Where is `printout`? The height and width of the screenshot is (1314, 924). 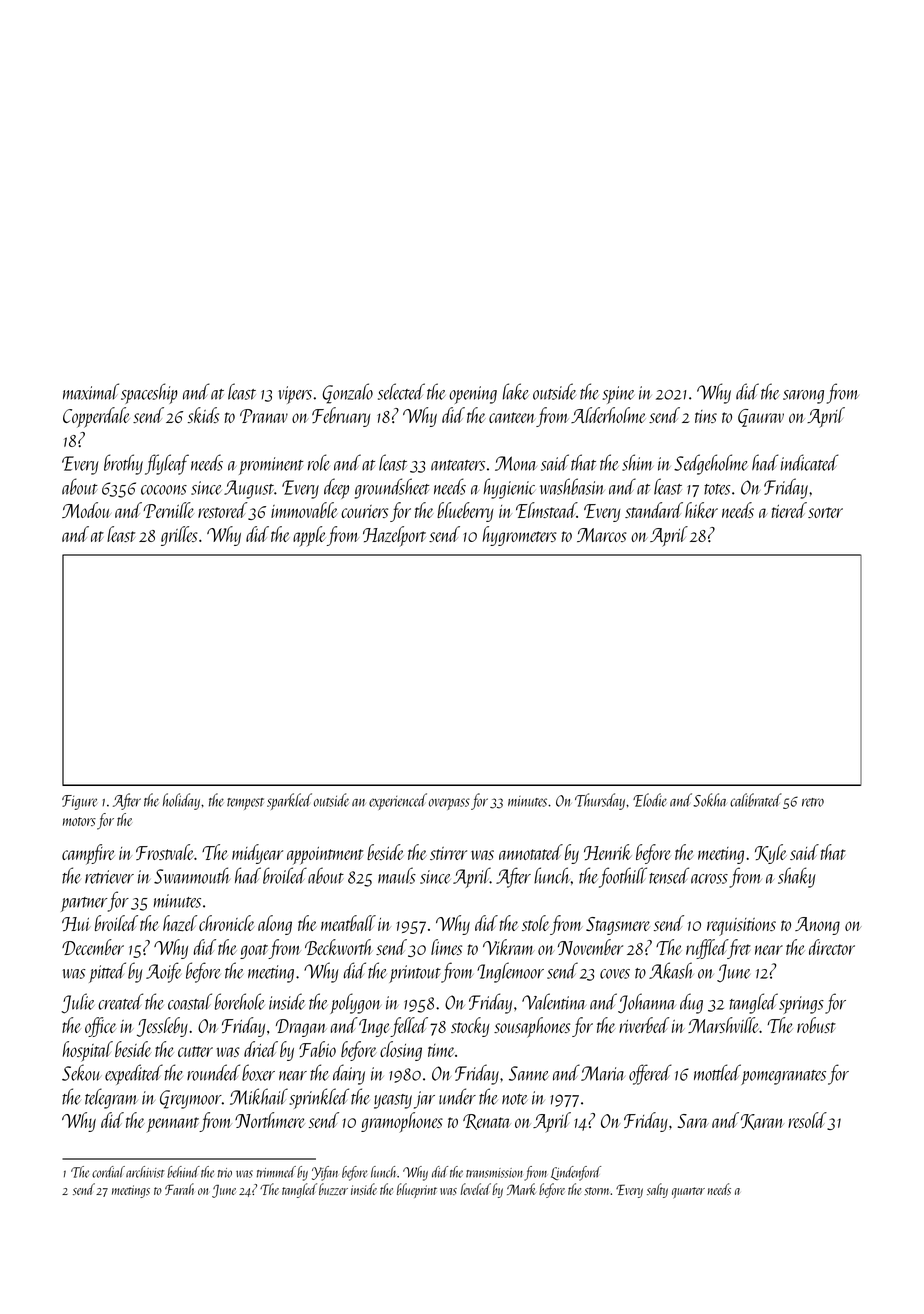
printout is located at coordinates (415, 974).
